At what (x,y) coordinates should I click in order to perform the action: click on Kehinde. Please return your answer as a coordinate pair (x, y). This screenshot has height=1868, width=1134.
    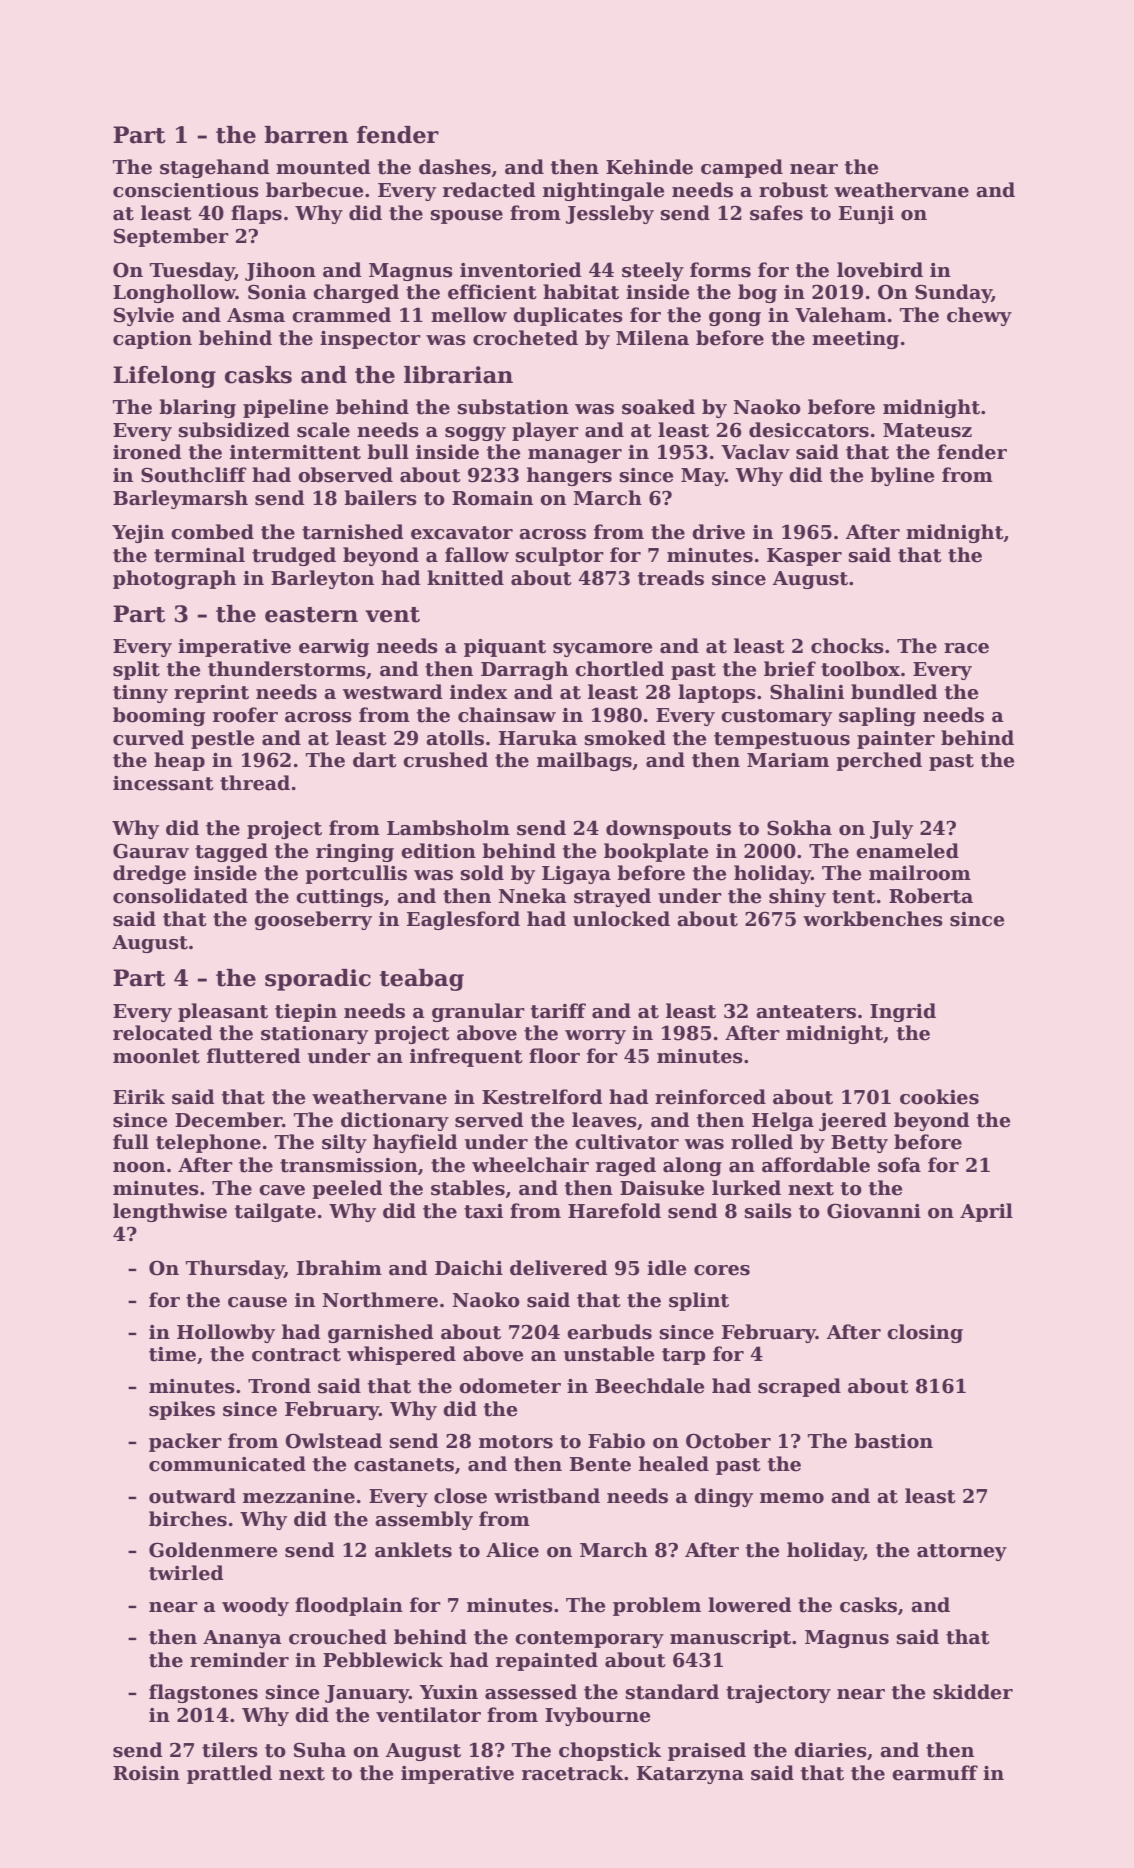
    Looking at the image, I should click on (649, 167).
